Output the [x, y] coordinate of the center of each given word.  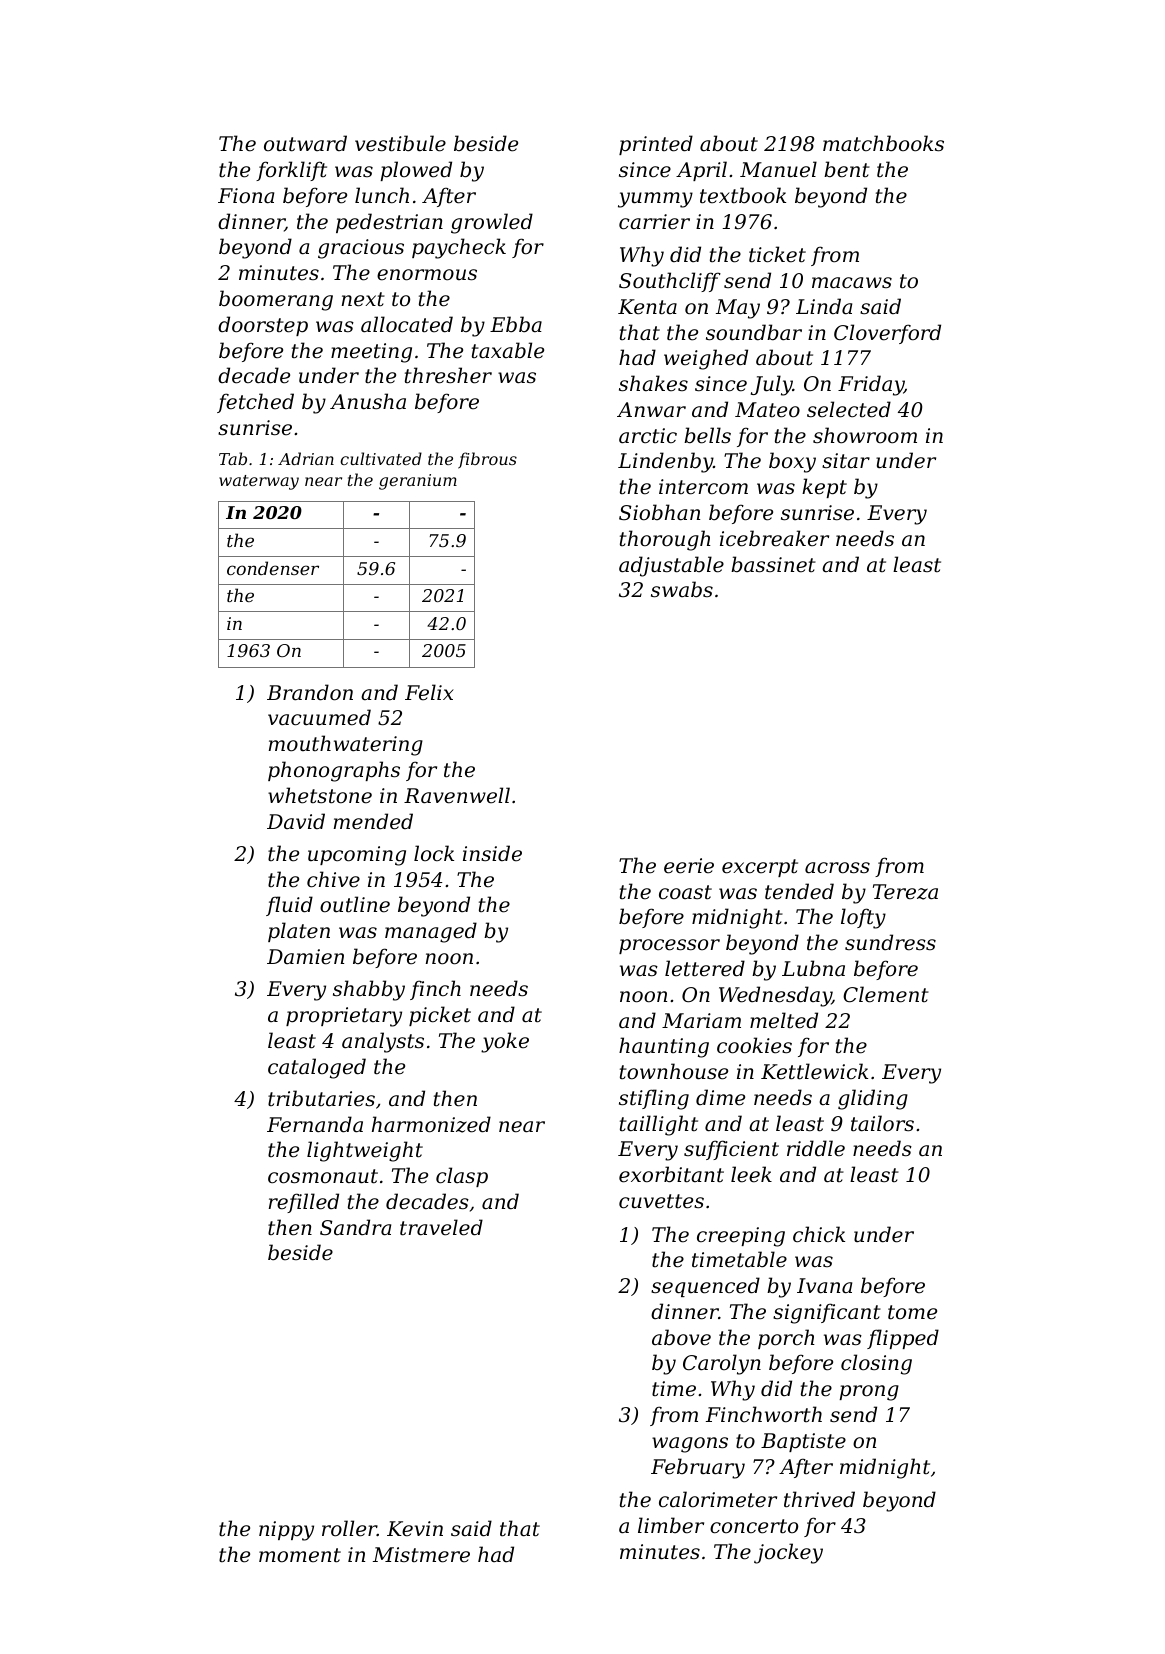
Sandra [355, 1227]
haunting [664, 1047]
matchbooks [883, 143]
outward [305, 143]
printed [656, 145]
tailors [882, 1123]
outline [355, 904]
